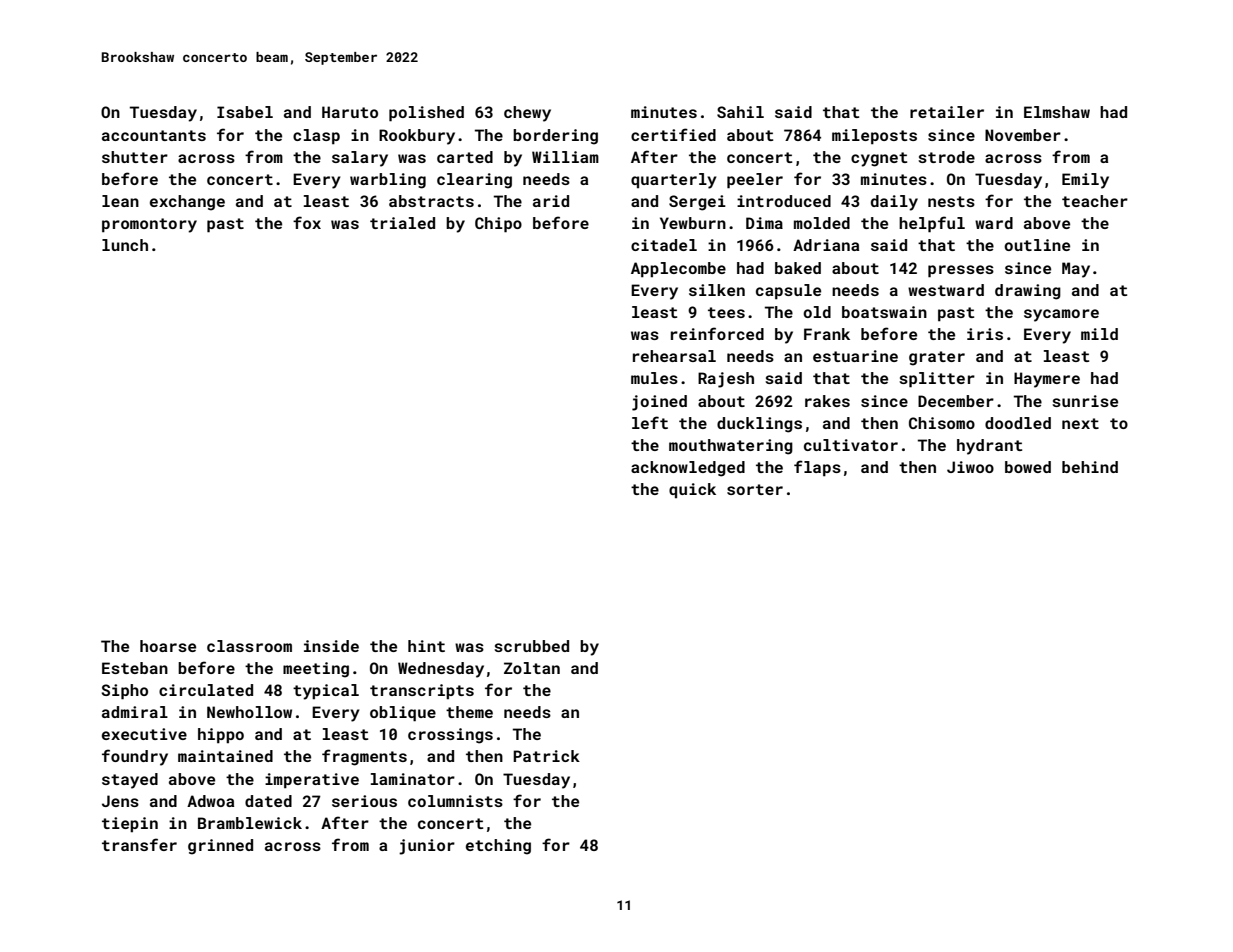 Image resolution: width=1233 pixels, height=952 pixels. I want to click on molded, so click(822, 223).
